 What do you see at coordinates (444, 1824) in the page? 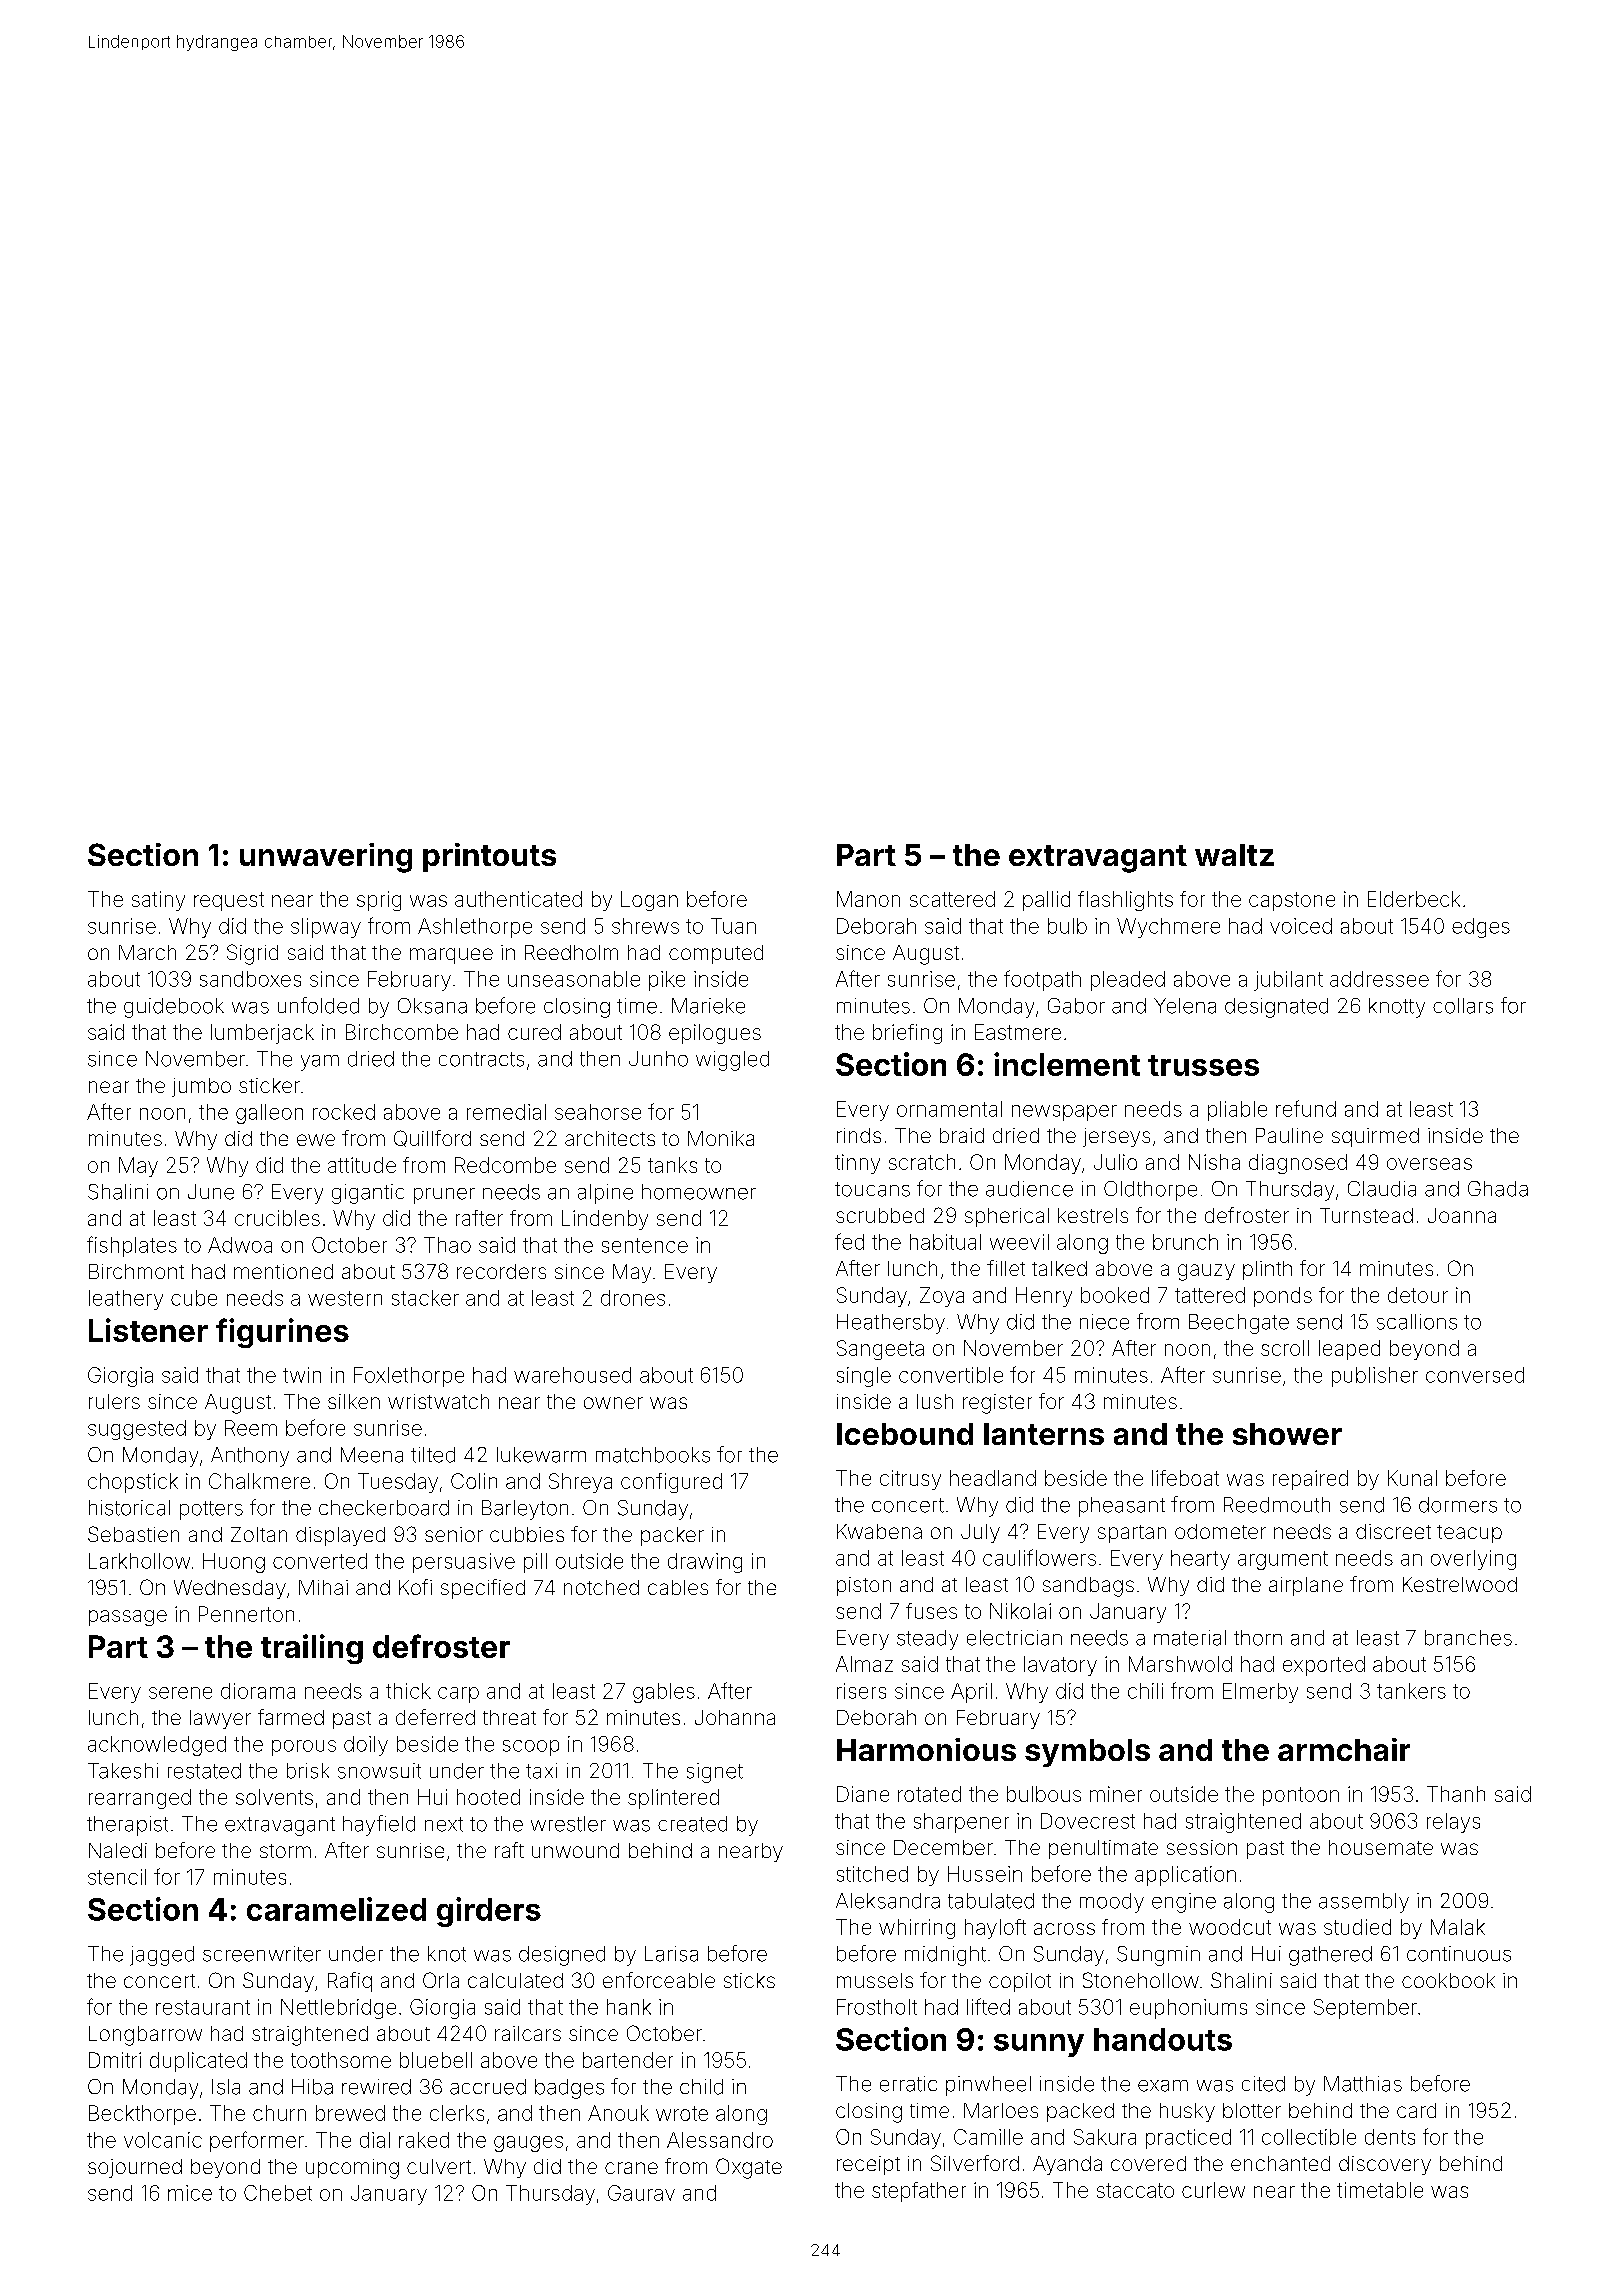
I see `next` at bounding box center [444, 1824].
